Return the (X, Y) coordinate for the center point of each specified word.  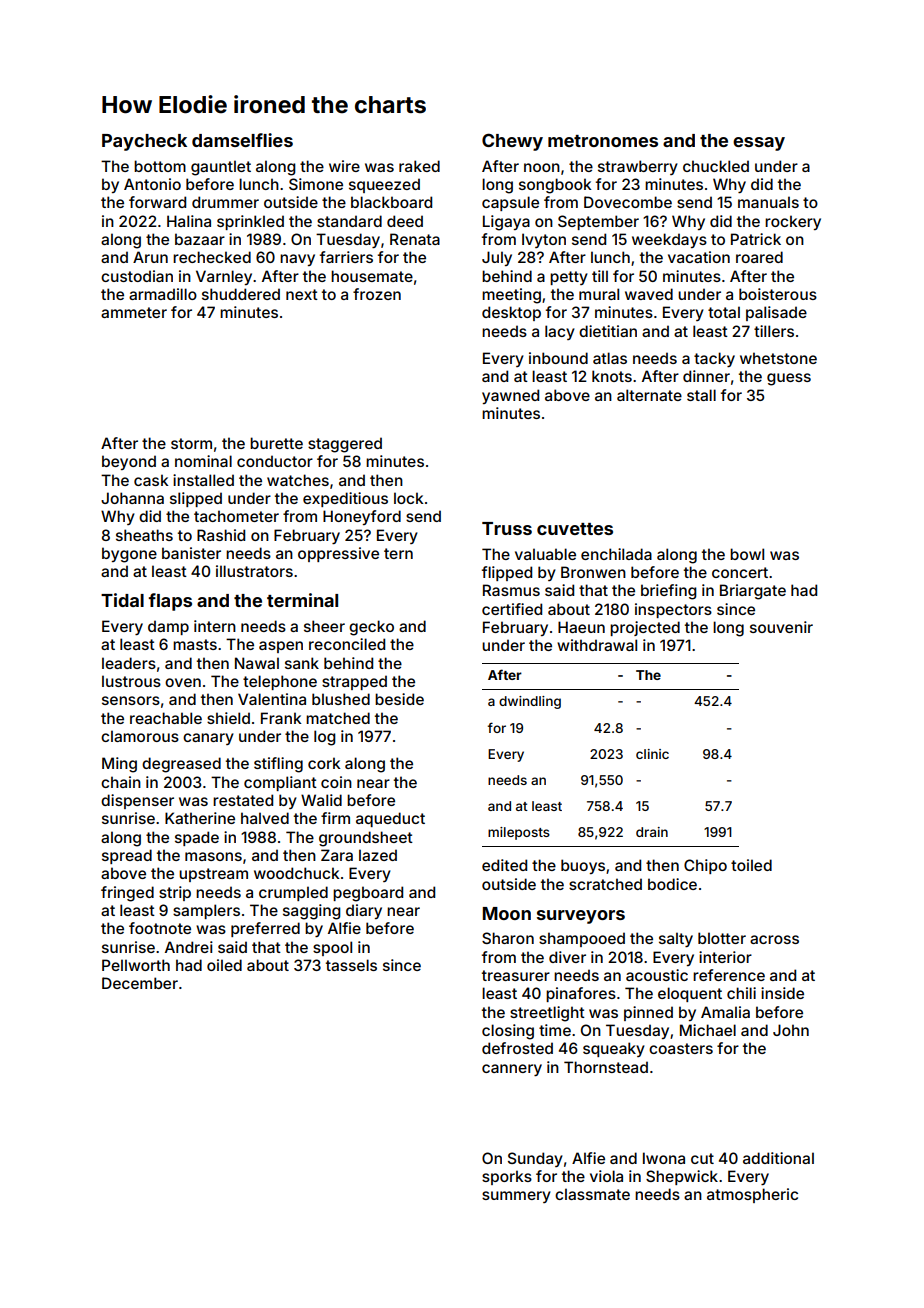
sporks (507, 1177)
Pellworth (136, 965)
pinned (648, 1013)
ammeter (134, 312)
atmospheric (752, 1195)
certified (512, 609)
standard (349, 221)
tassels (351, 965)
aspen (281, 647)
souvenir (781, 627)
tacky (714, 359)
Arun (150, 257)
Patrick (756, 239)
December (140, 983)
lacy (560, 332)
